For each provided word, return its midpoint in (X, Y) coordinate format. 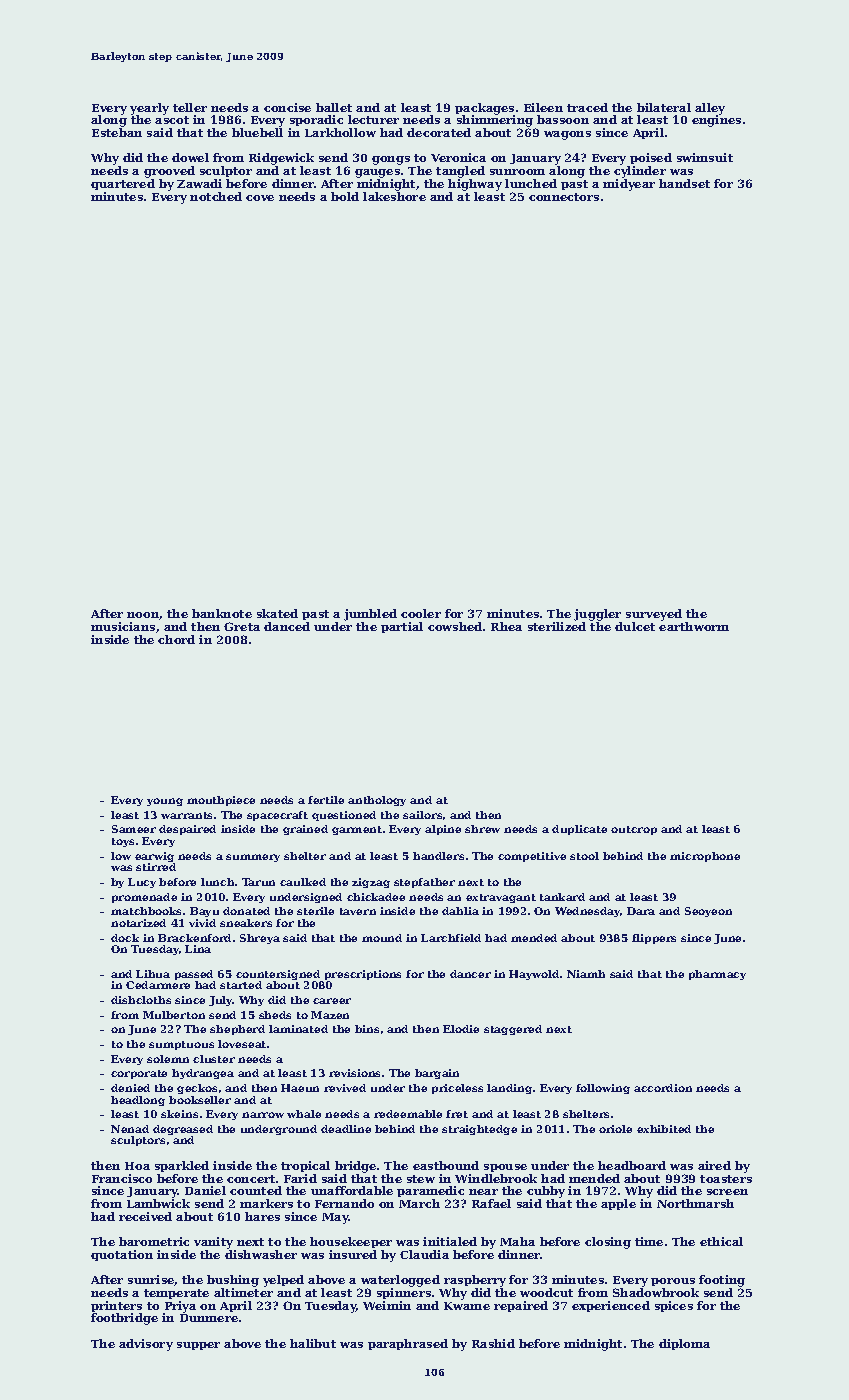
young (165, 802)
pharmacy (717, 975)
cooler (421, 613)
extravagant (501, 898)
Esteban (117, 132)
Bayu (204, 912)
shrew (482, 829)
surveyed (654, 615)
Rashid (493, 1343)
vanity (213, 1243)
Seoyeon (708, 912)
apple (618, 1204)
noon (143, 615)
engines (716, 121)
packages (484, 109)
